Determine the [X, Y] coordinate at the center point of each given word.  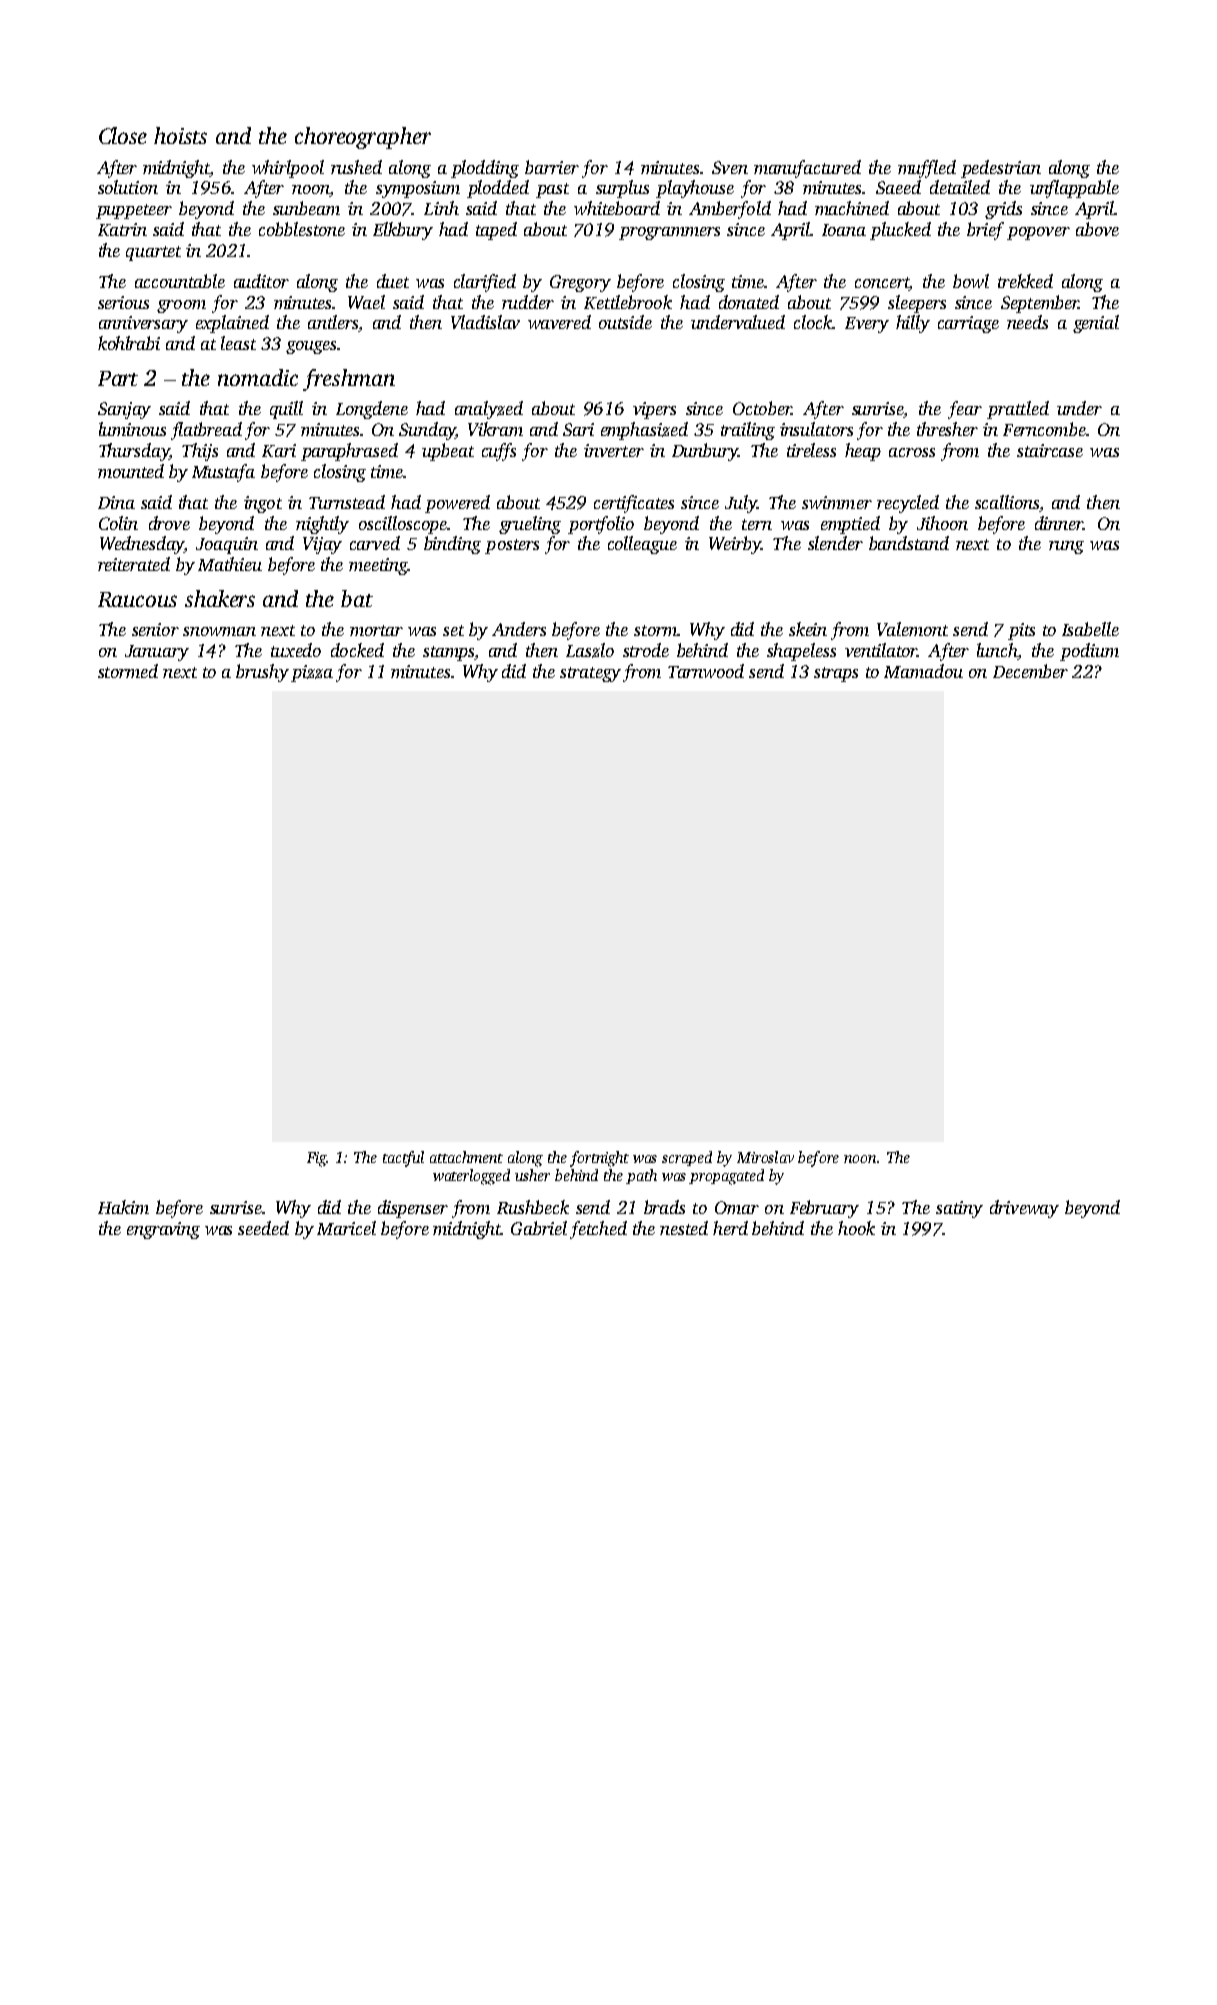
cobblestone [302, 229]
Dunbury [705, 452]
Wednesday [142, 545]
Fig [317, 1159]
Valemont [912, 629]
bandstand [909, 543]
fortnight [599, 1159]
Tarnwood [706, 671]
